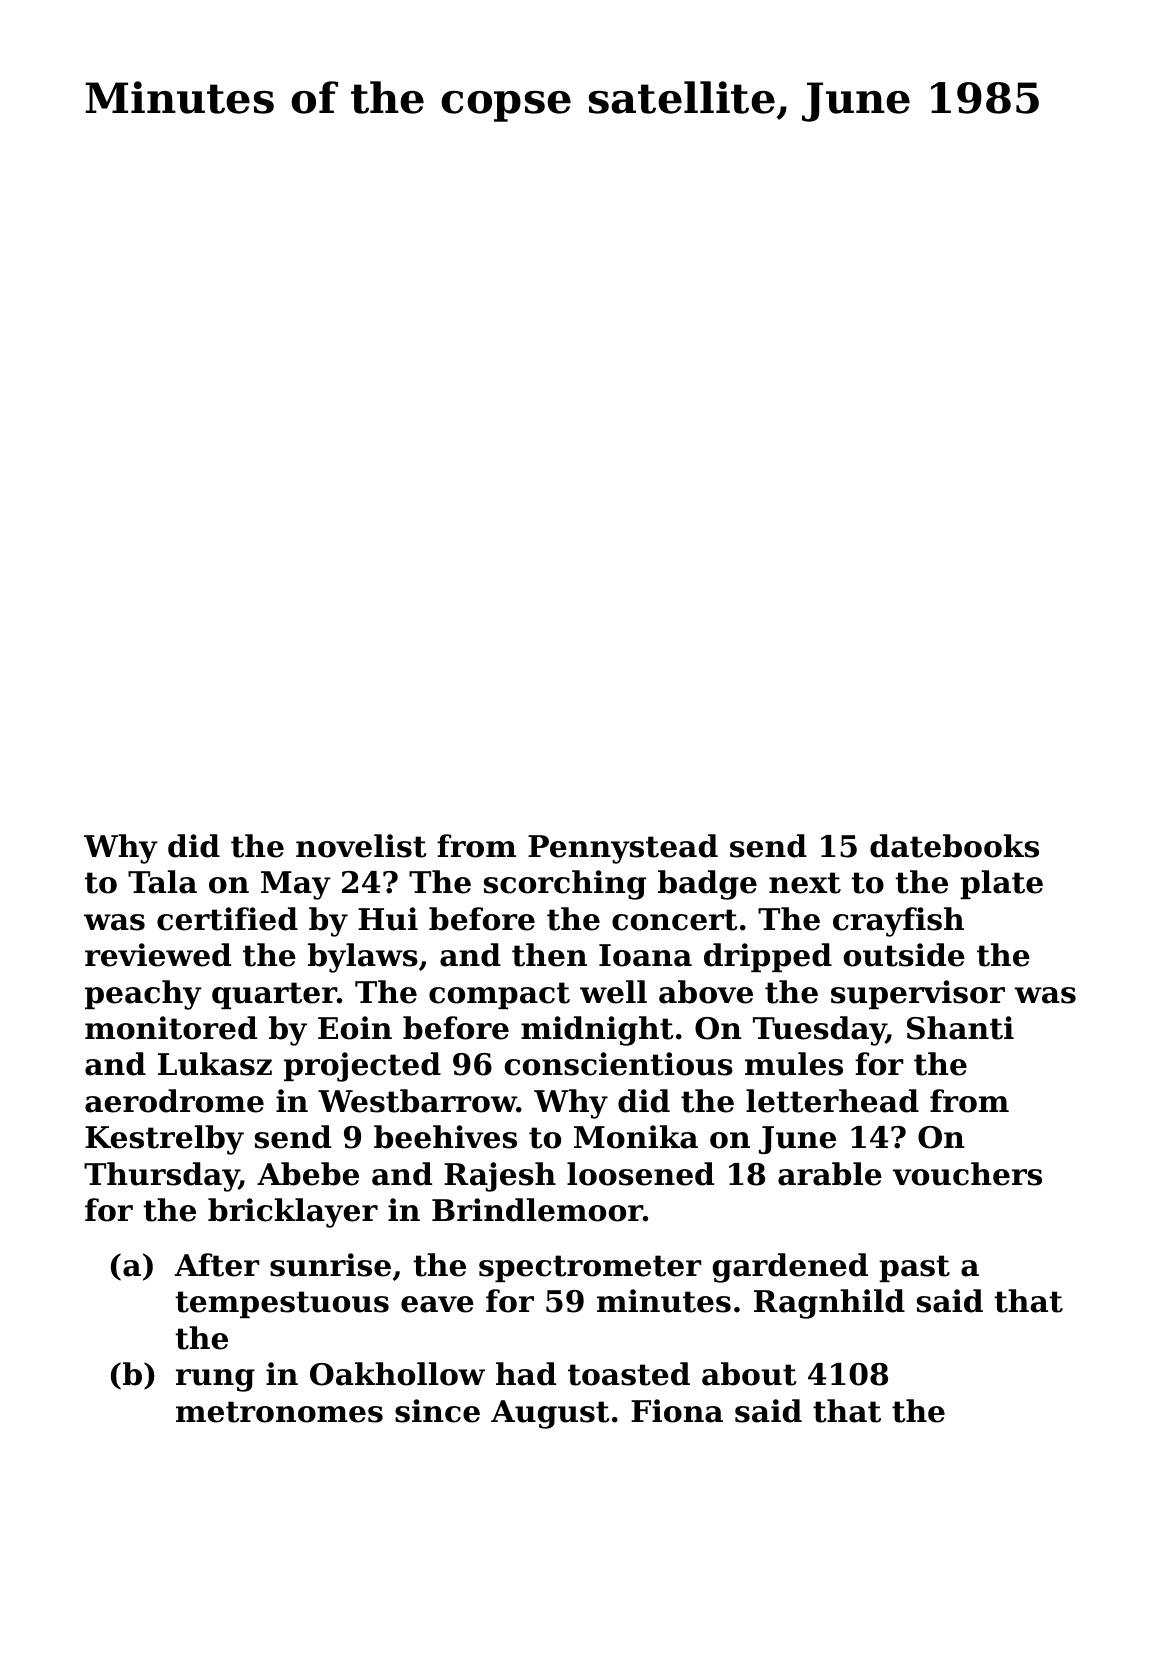 The height and width of the page is (1654, 1165). Describe the element at coordinates (215, 1380) in the page. I see `rung` at that location.
